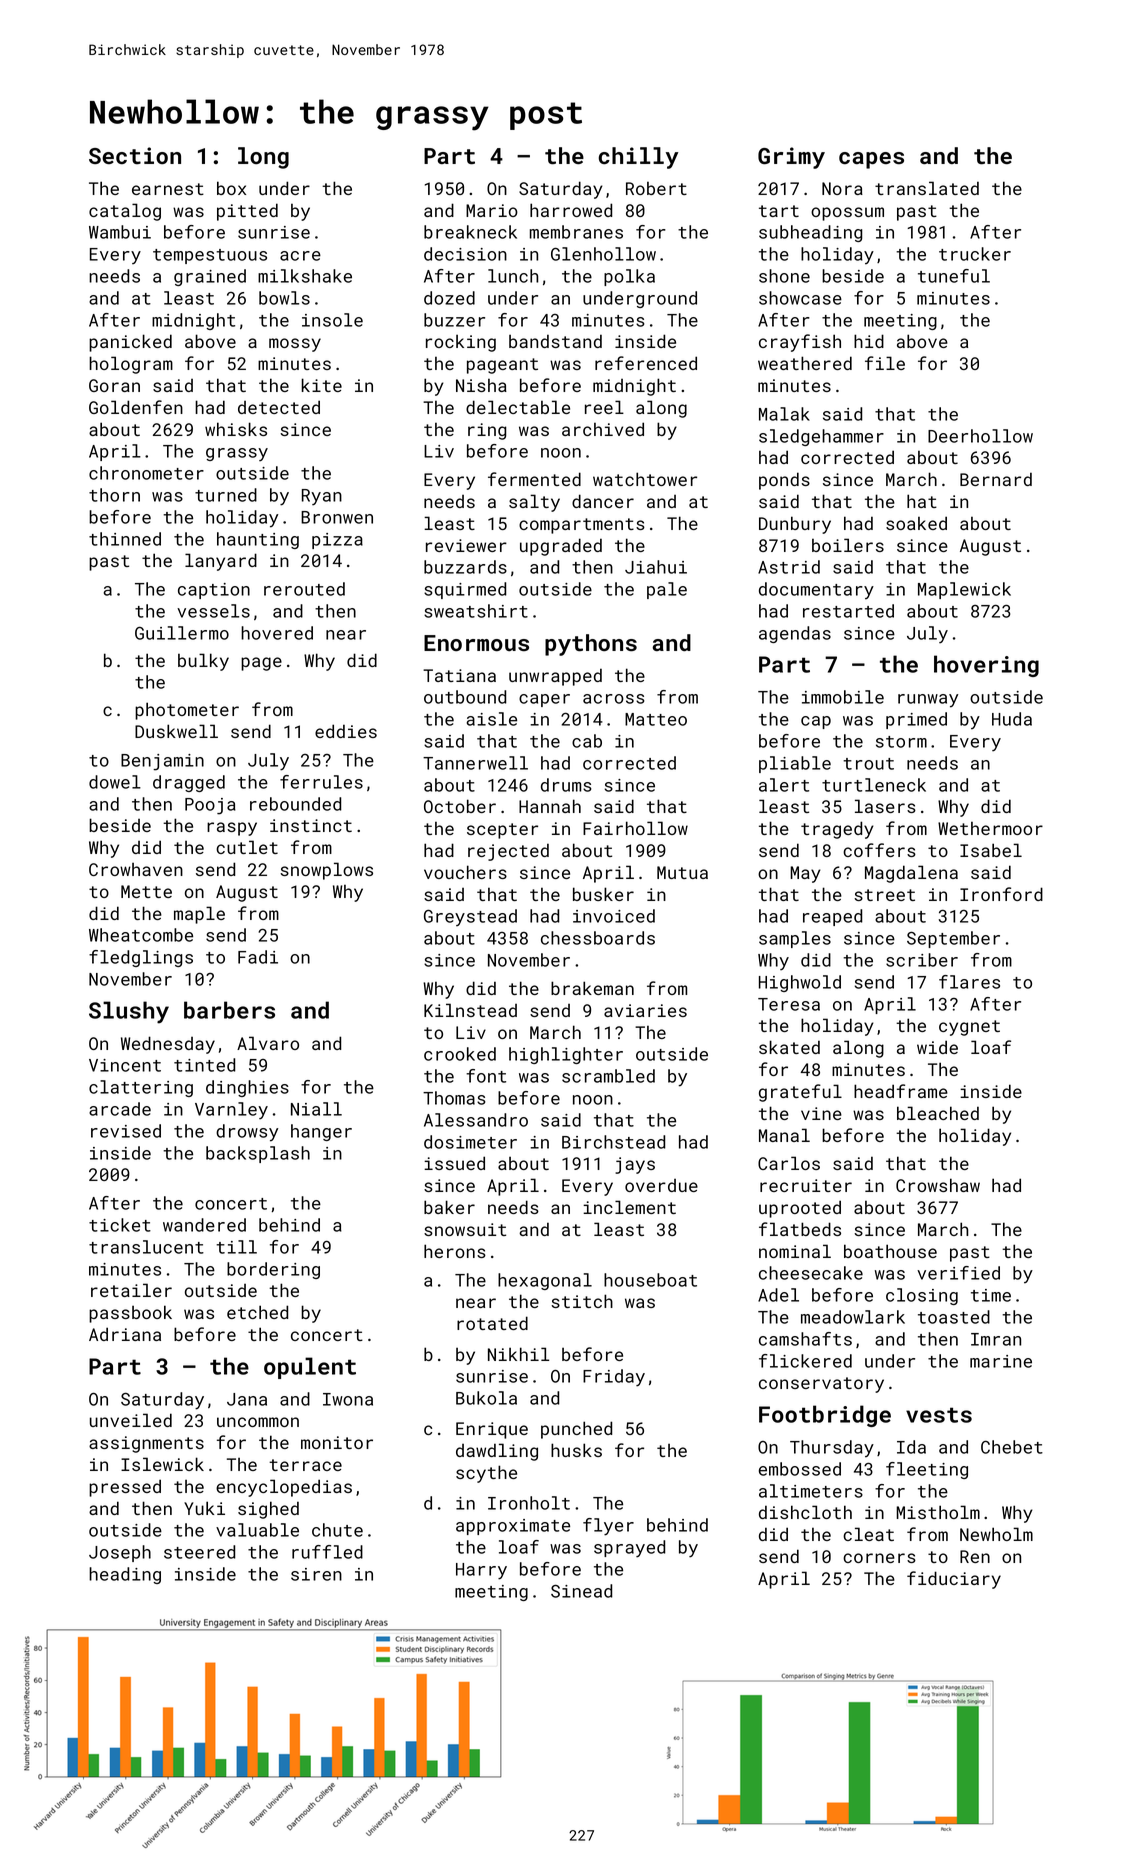 The width and height of the page is (1138, 1874). What do you see at coordinates (476, 1120) in the page?
I see `Alessandro` at bounding box center [476, 1120].
